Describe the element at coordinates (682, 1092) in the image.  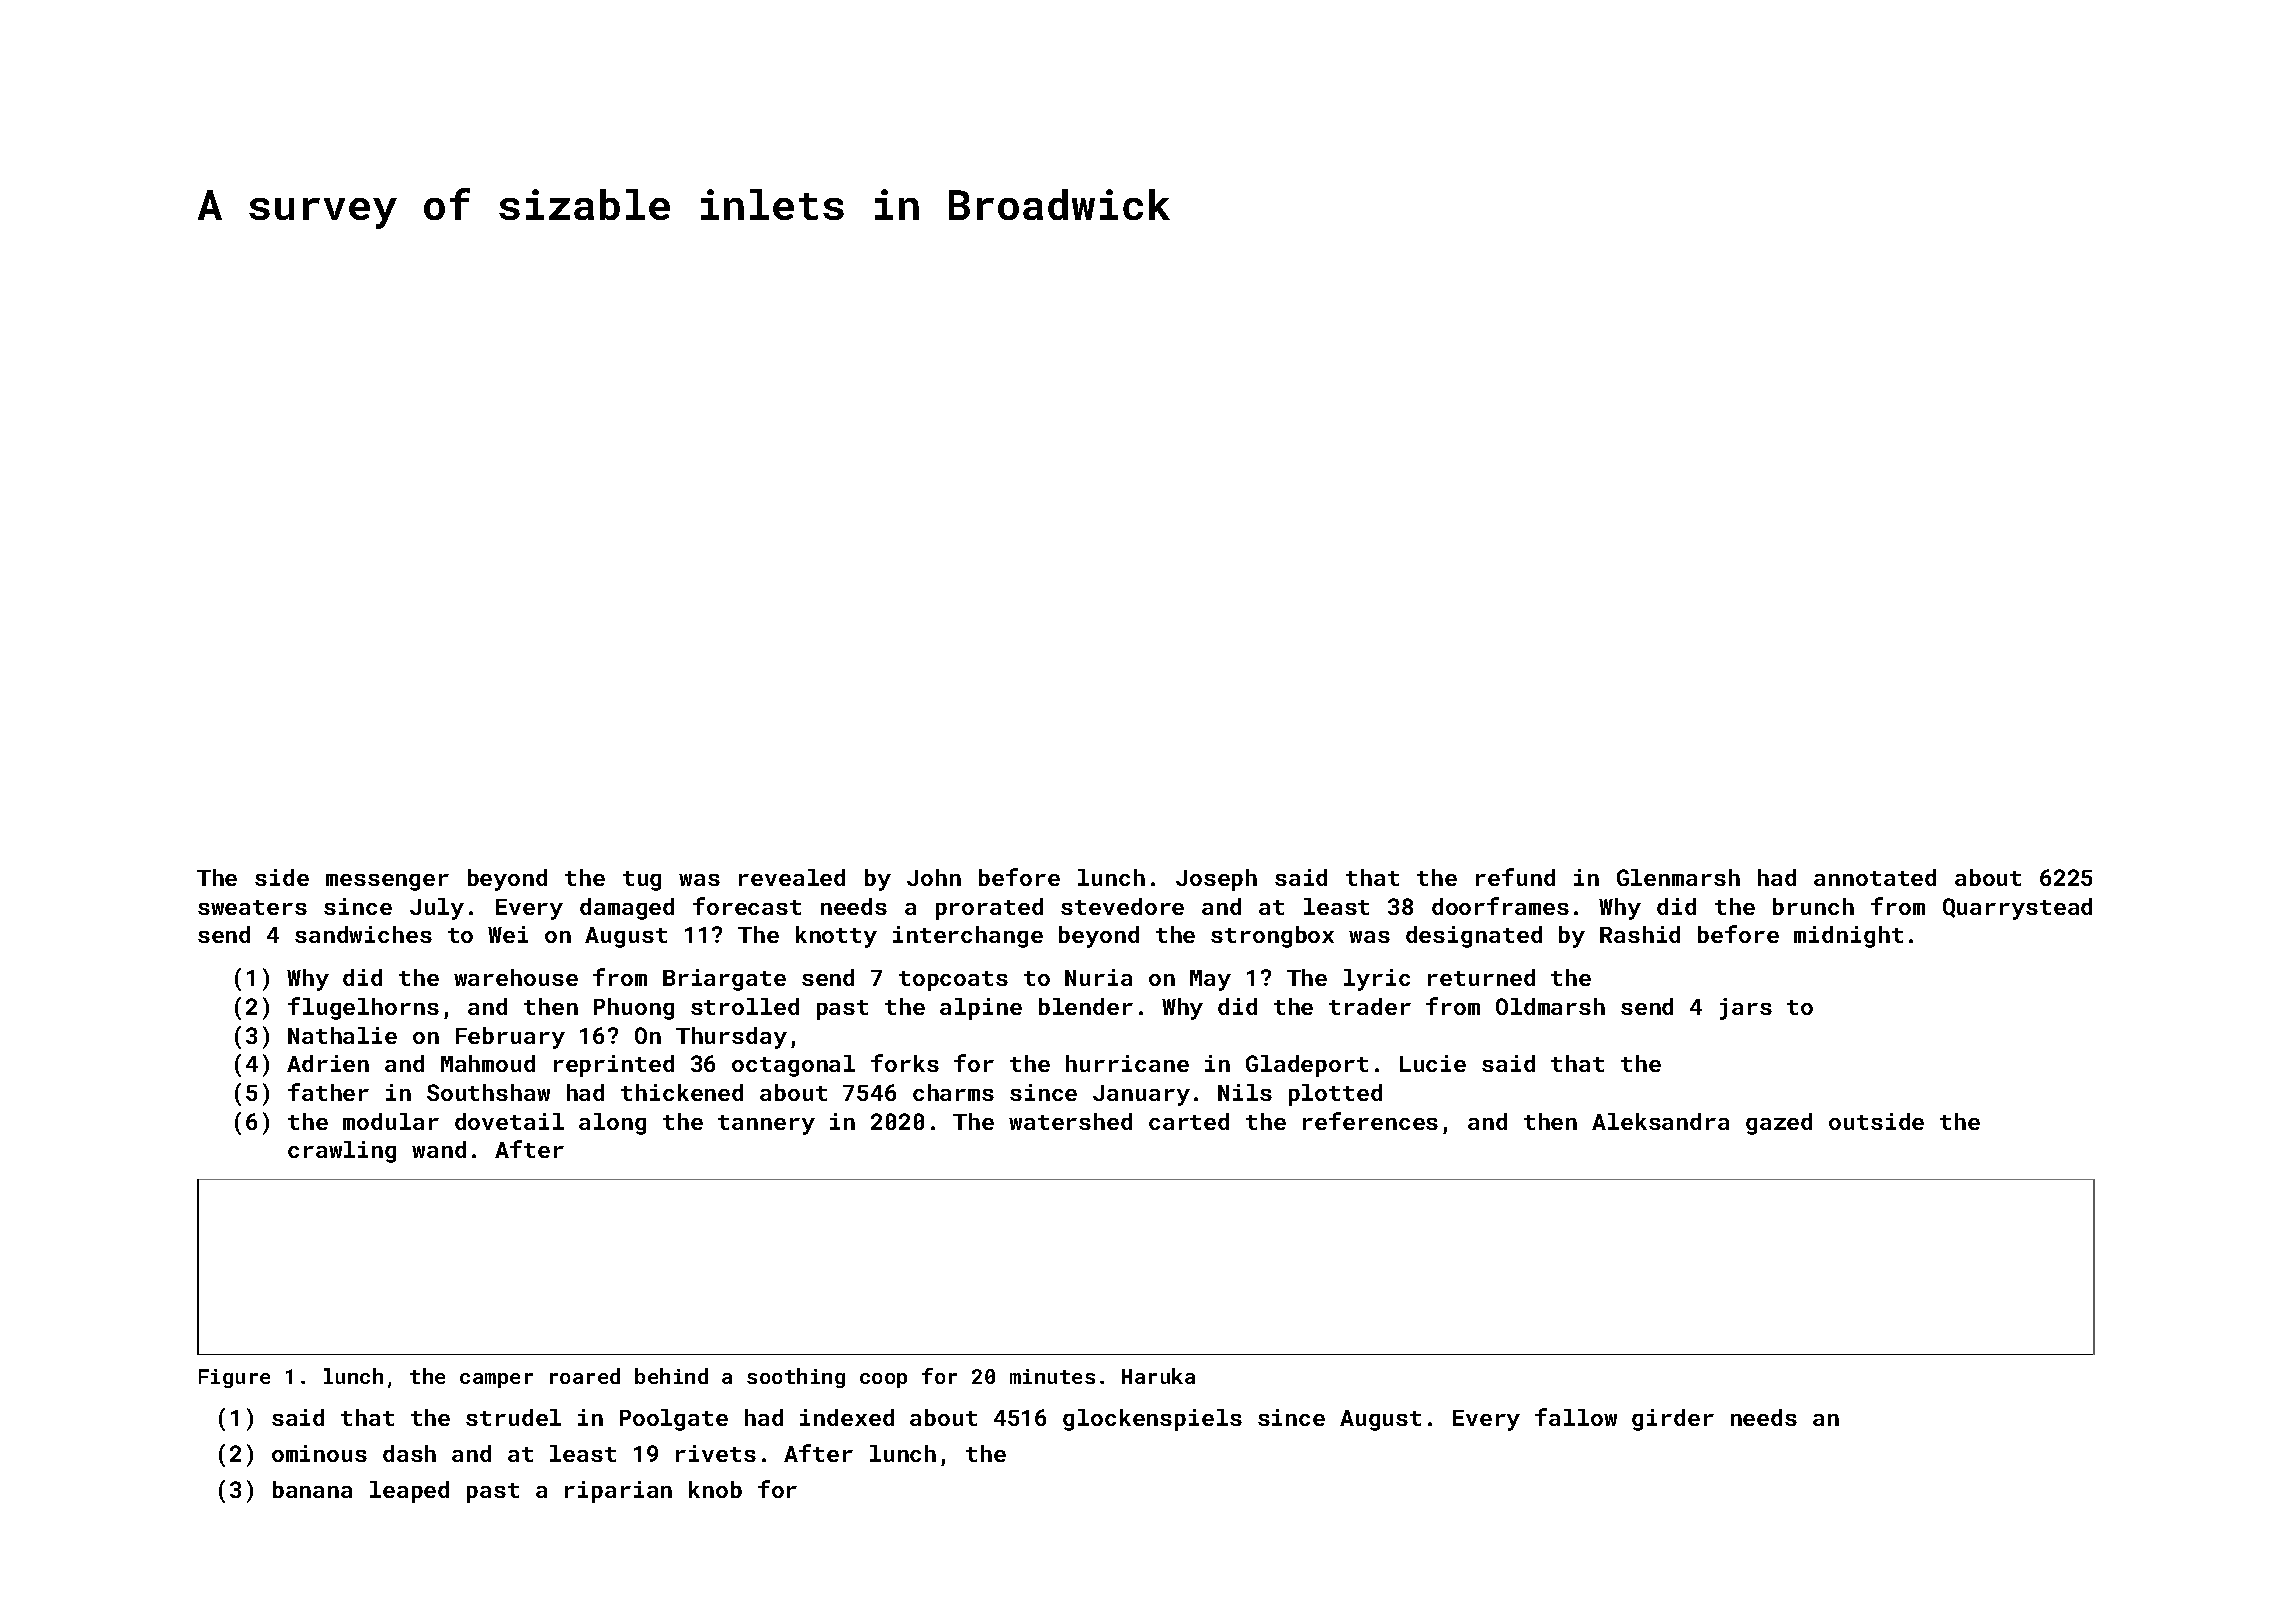
I see `thickened` at that location.
